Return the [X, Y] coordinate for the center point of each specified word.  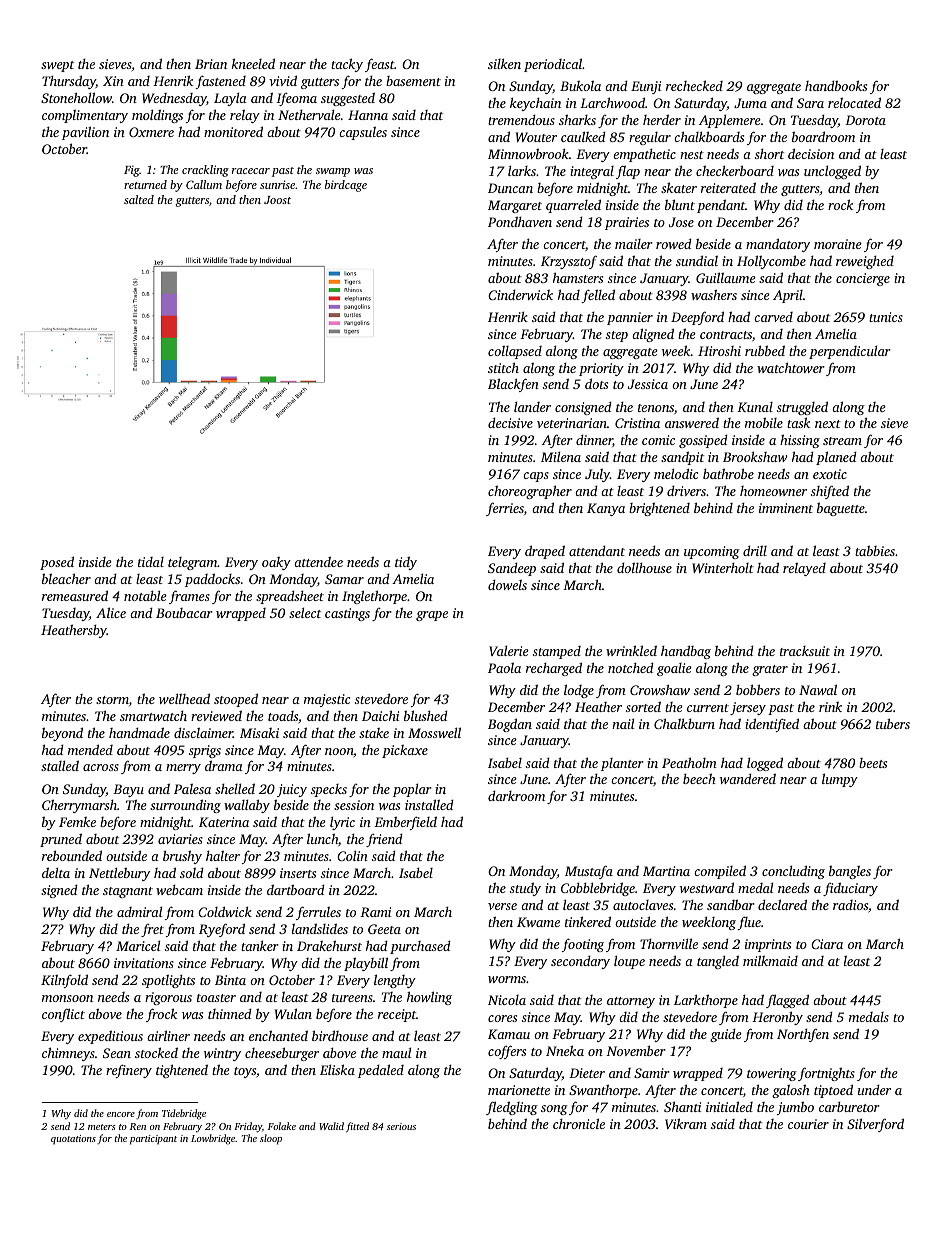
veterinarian [572, 423]
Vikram [686, 1123]
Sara [810, 103]
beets [873, 763]
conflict [63, 1015]
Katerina [224, 822]
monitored [233, 131]
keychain [535, 104]
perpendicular [850, 352]
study [525, 889]
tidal [151, 562]
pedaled [381, 1071]
